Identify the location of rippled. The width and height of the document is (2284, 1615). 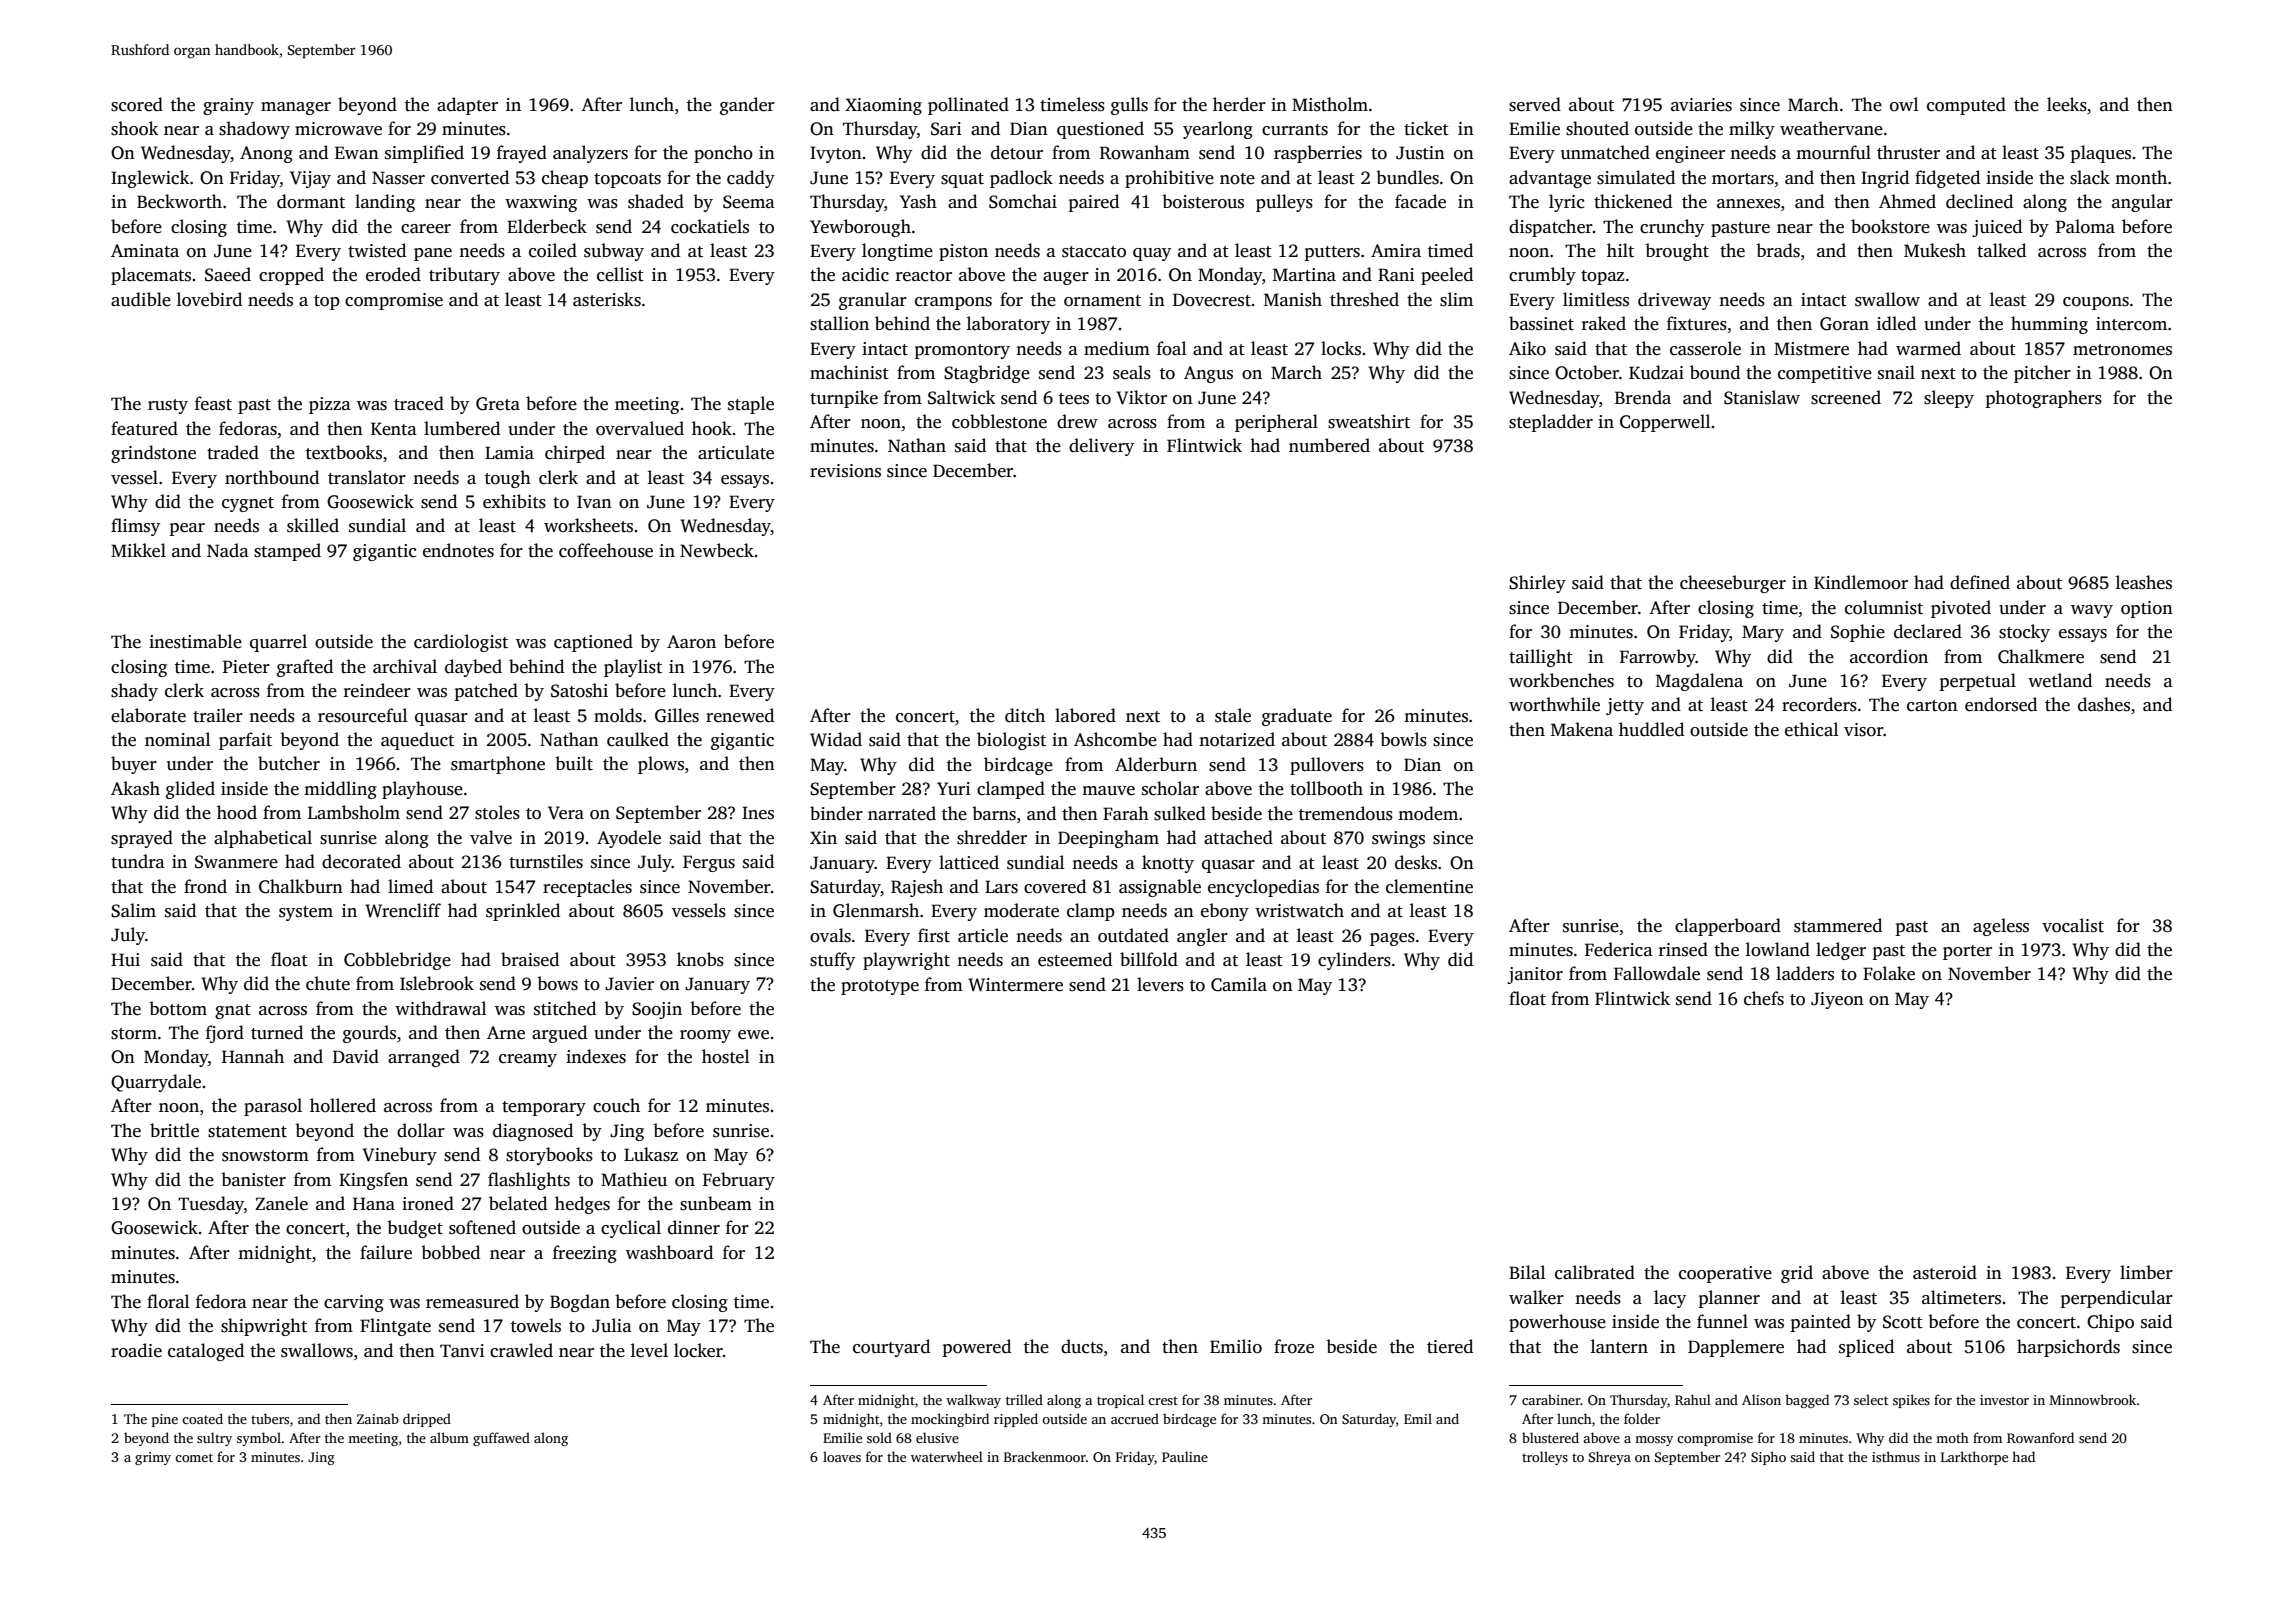
(1016, 1420).
